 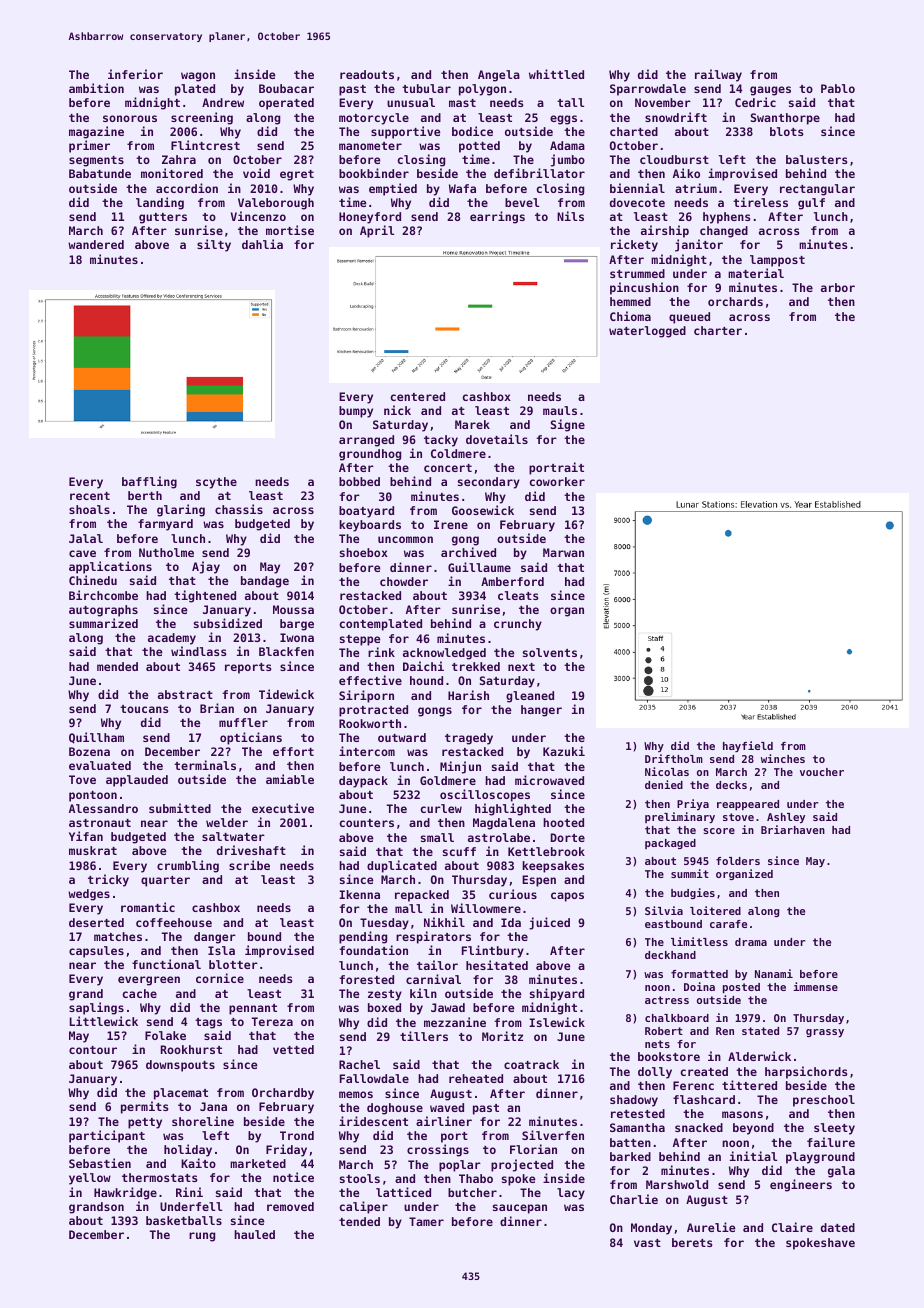 What do you see at coordinates (676, 117) in the image?
I see `snowdrift` at bounding box center [676, 117].
